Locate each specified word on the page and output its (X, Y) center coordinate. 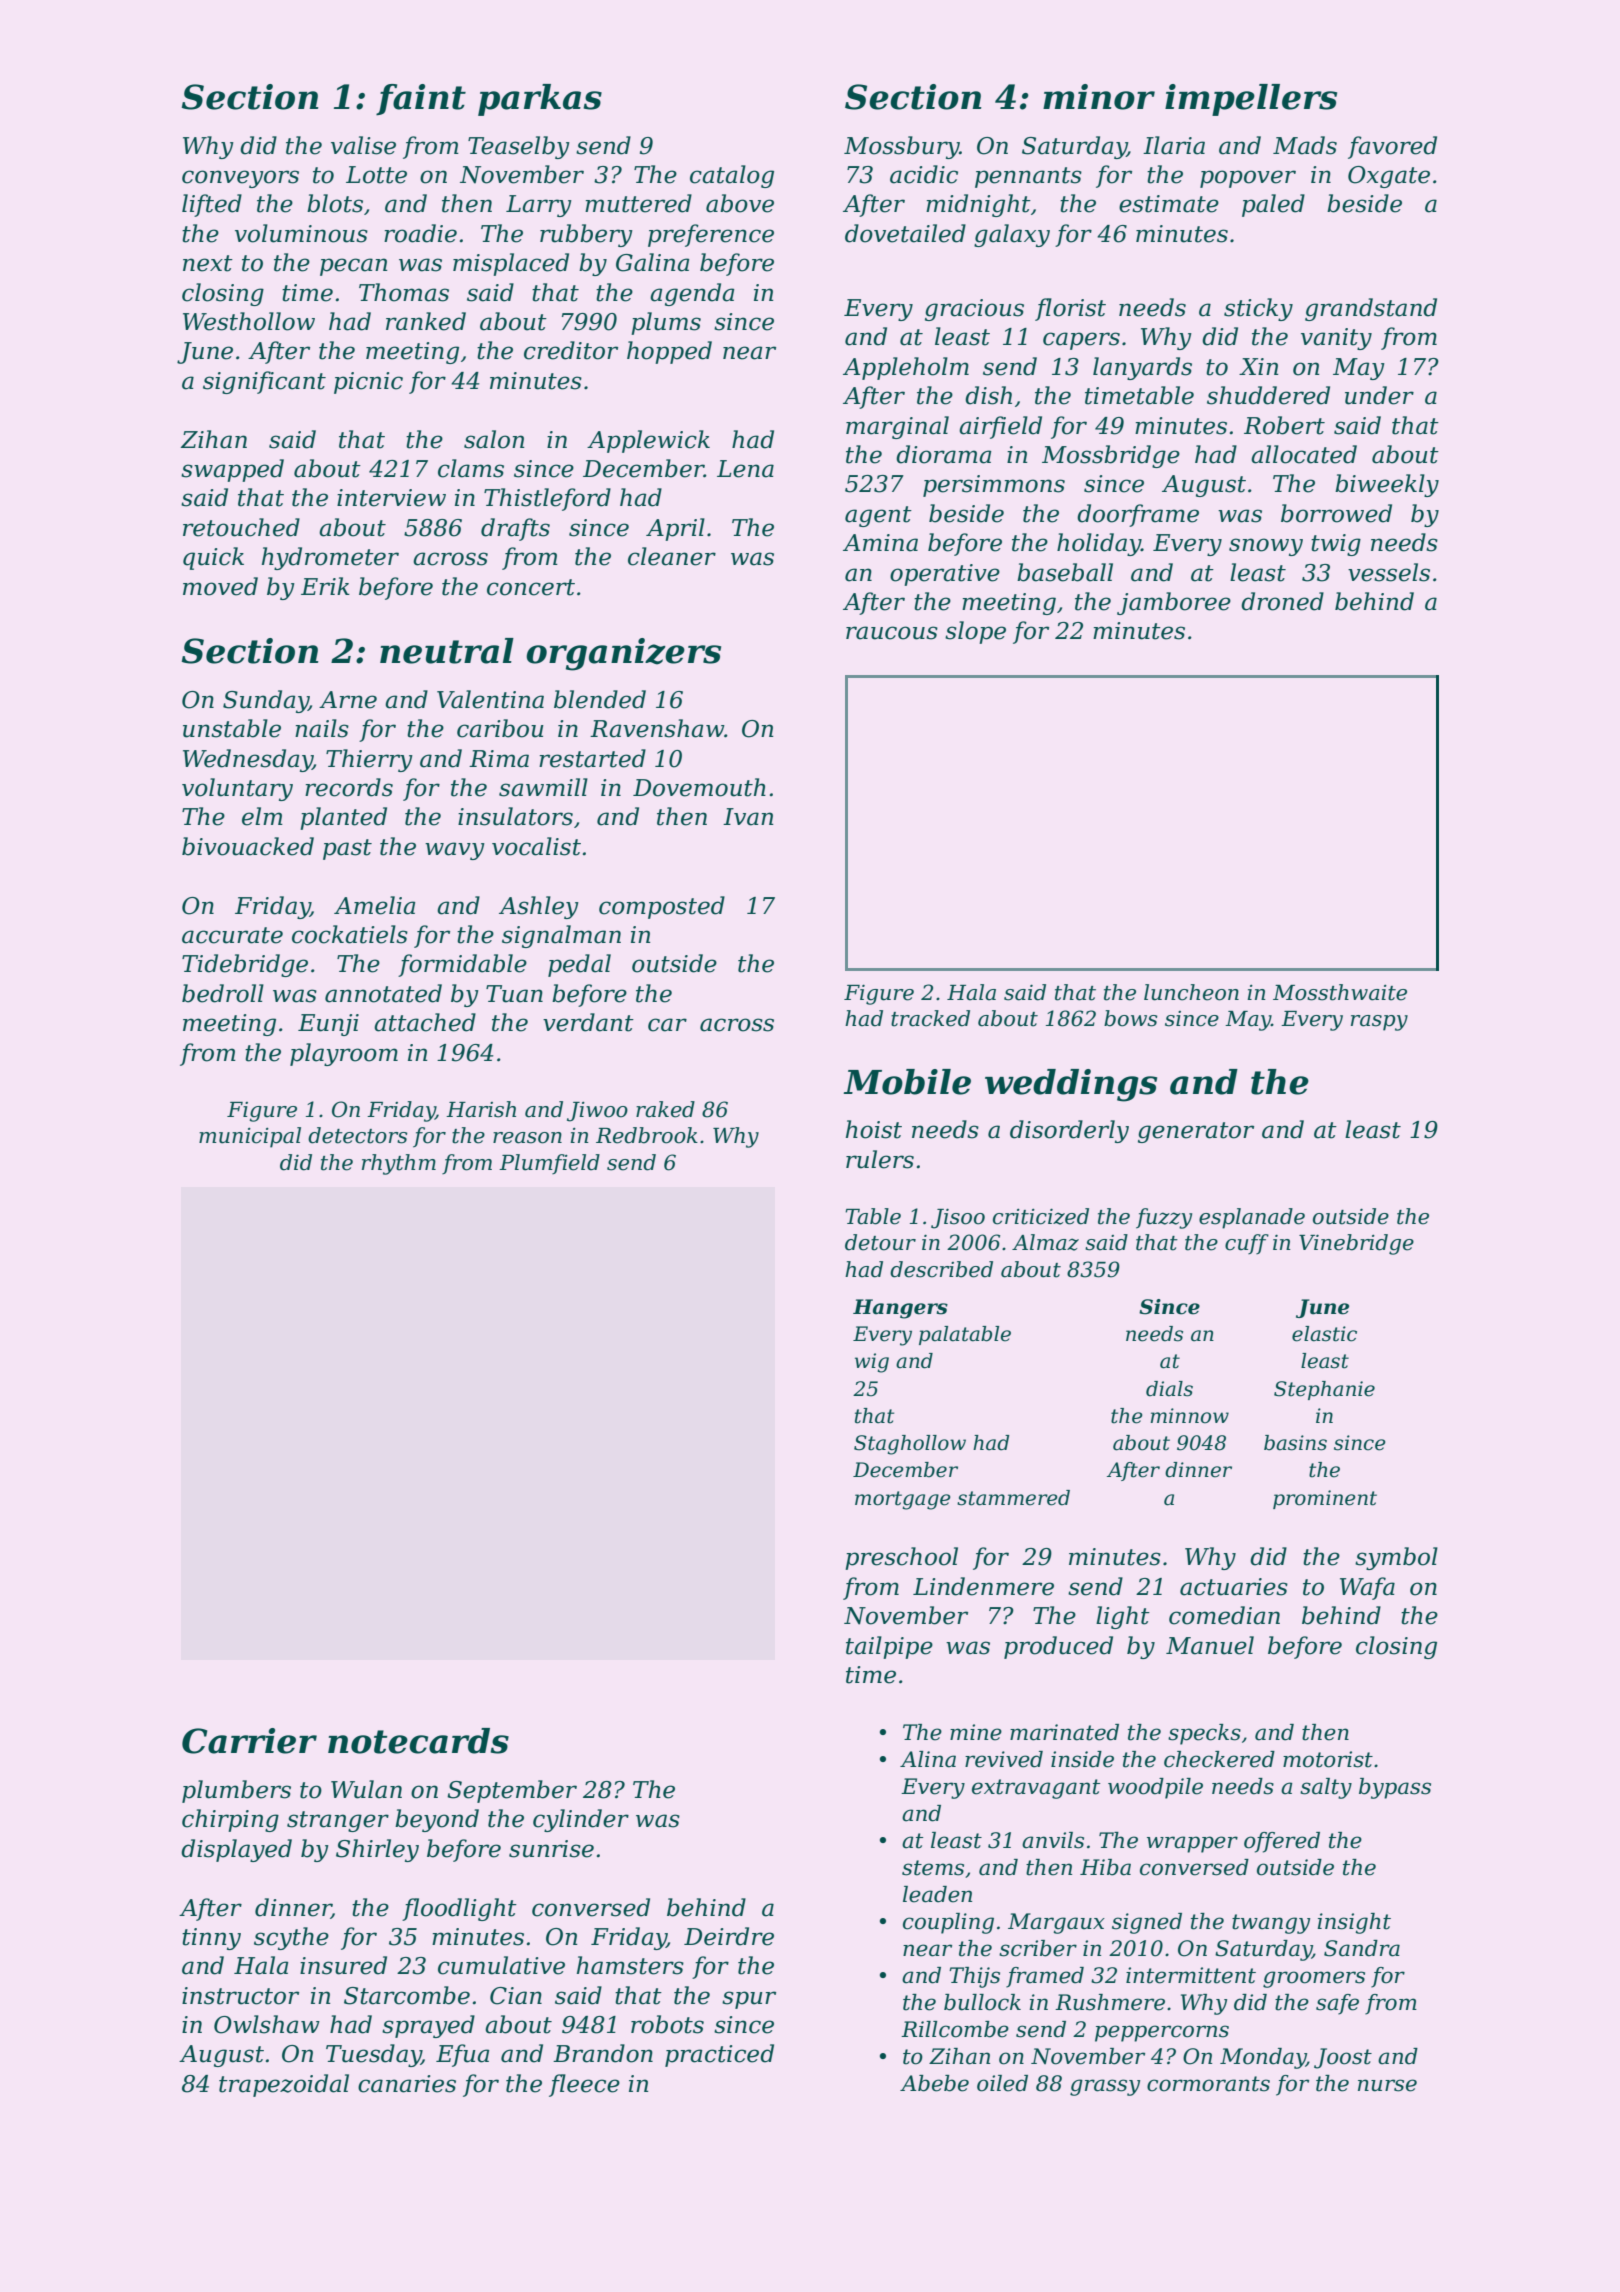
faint (421, 100)
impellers (1251, 100)
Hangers (900, 1309)
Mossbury (902, 147)
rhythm (399, 1164)
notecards (418, 1741)
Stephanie (1324, 1390)
